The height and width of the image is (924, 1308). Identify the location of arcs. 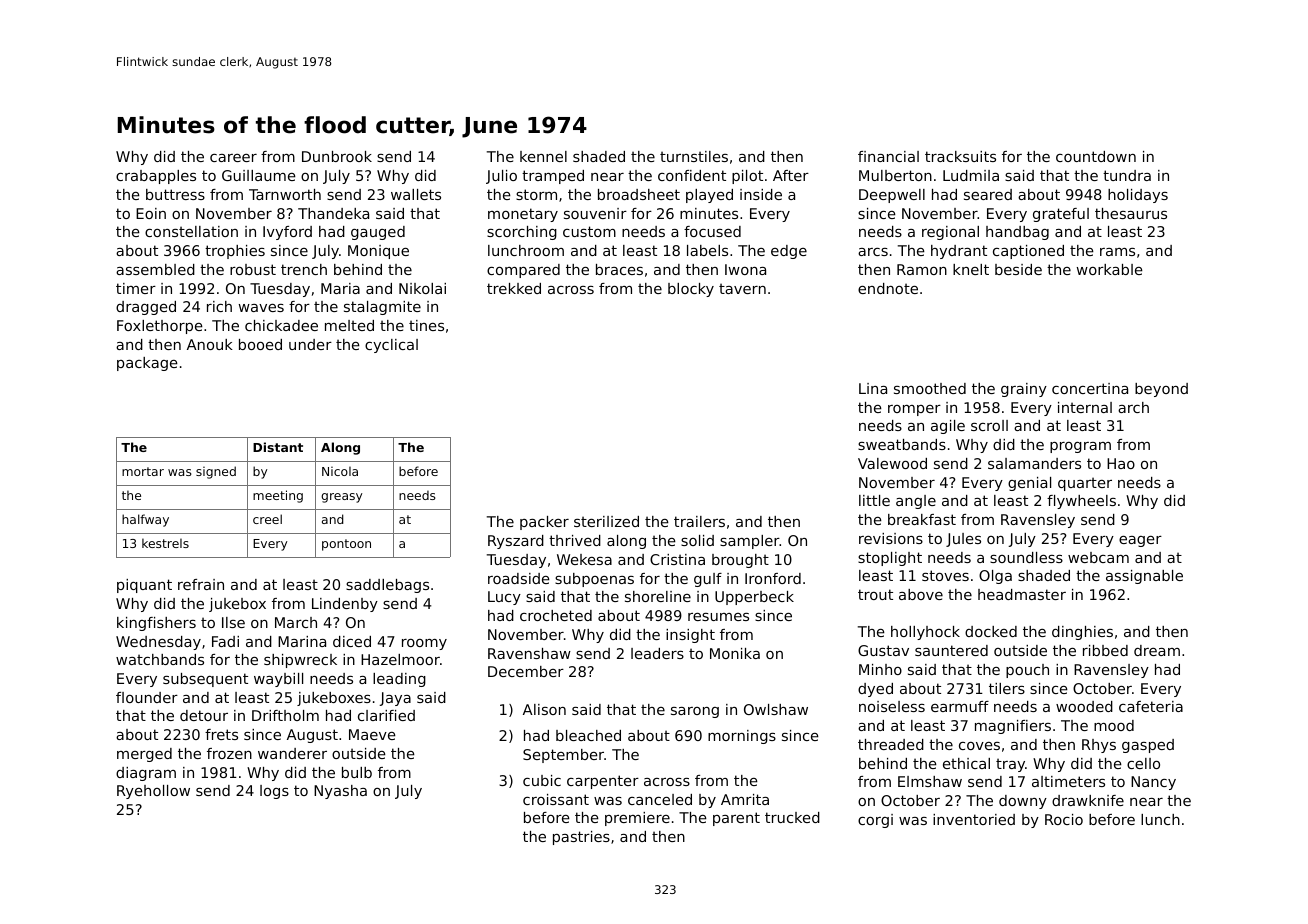
(873, 252).
